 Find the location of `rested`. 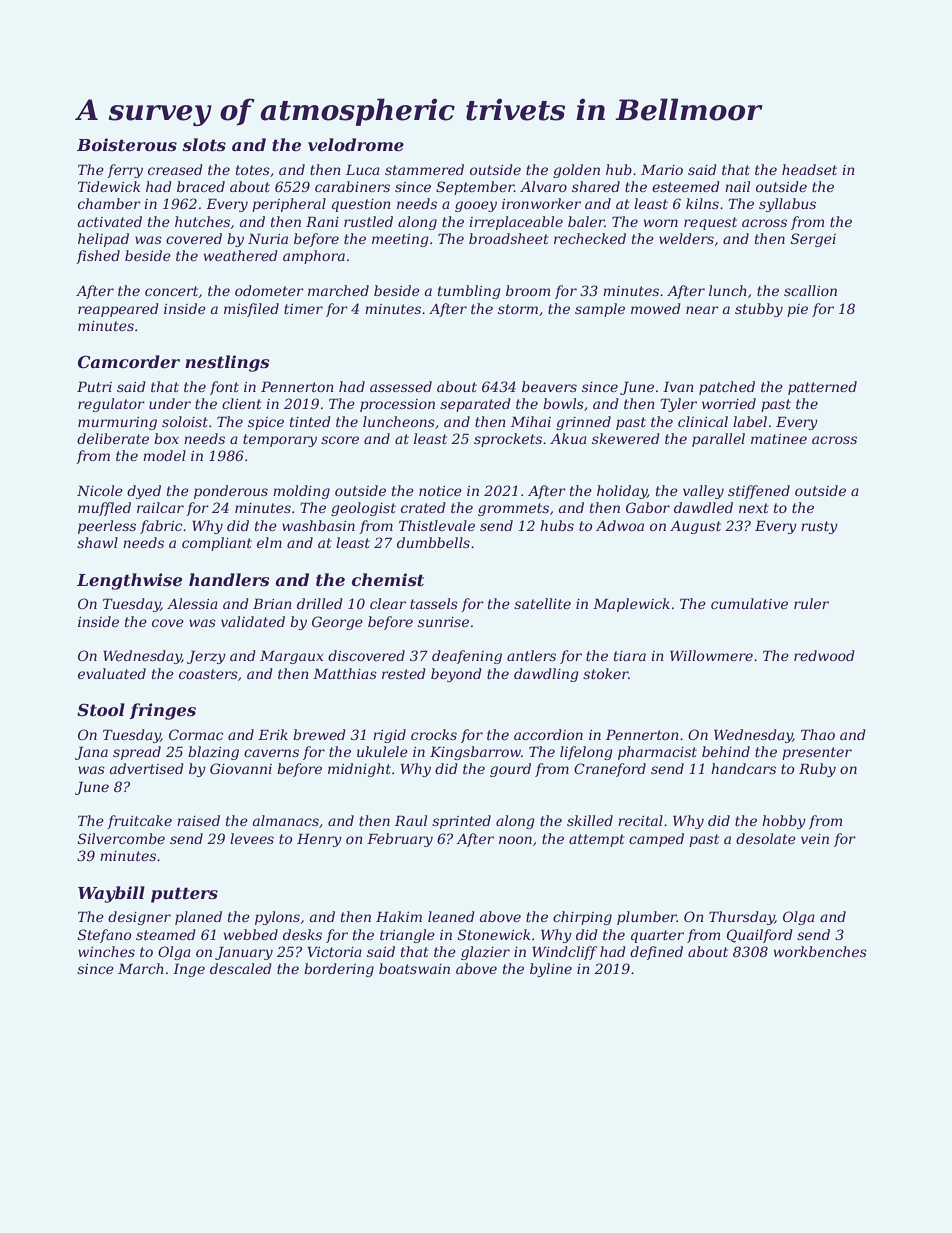

rested is located at coordinates (404, 673).
